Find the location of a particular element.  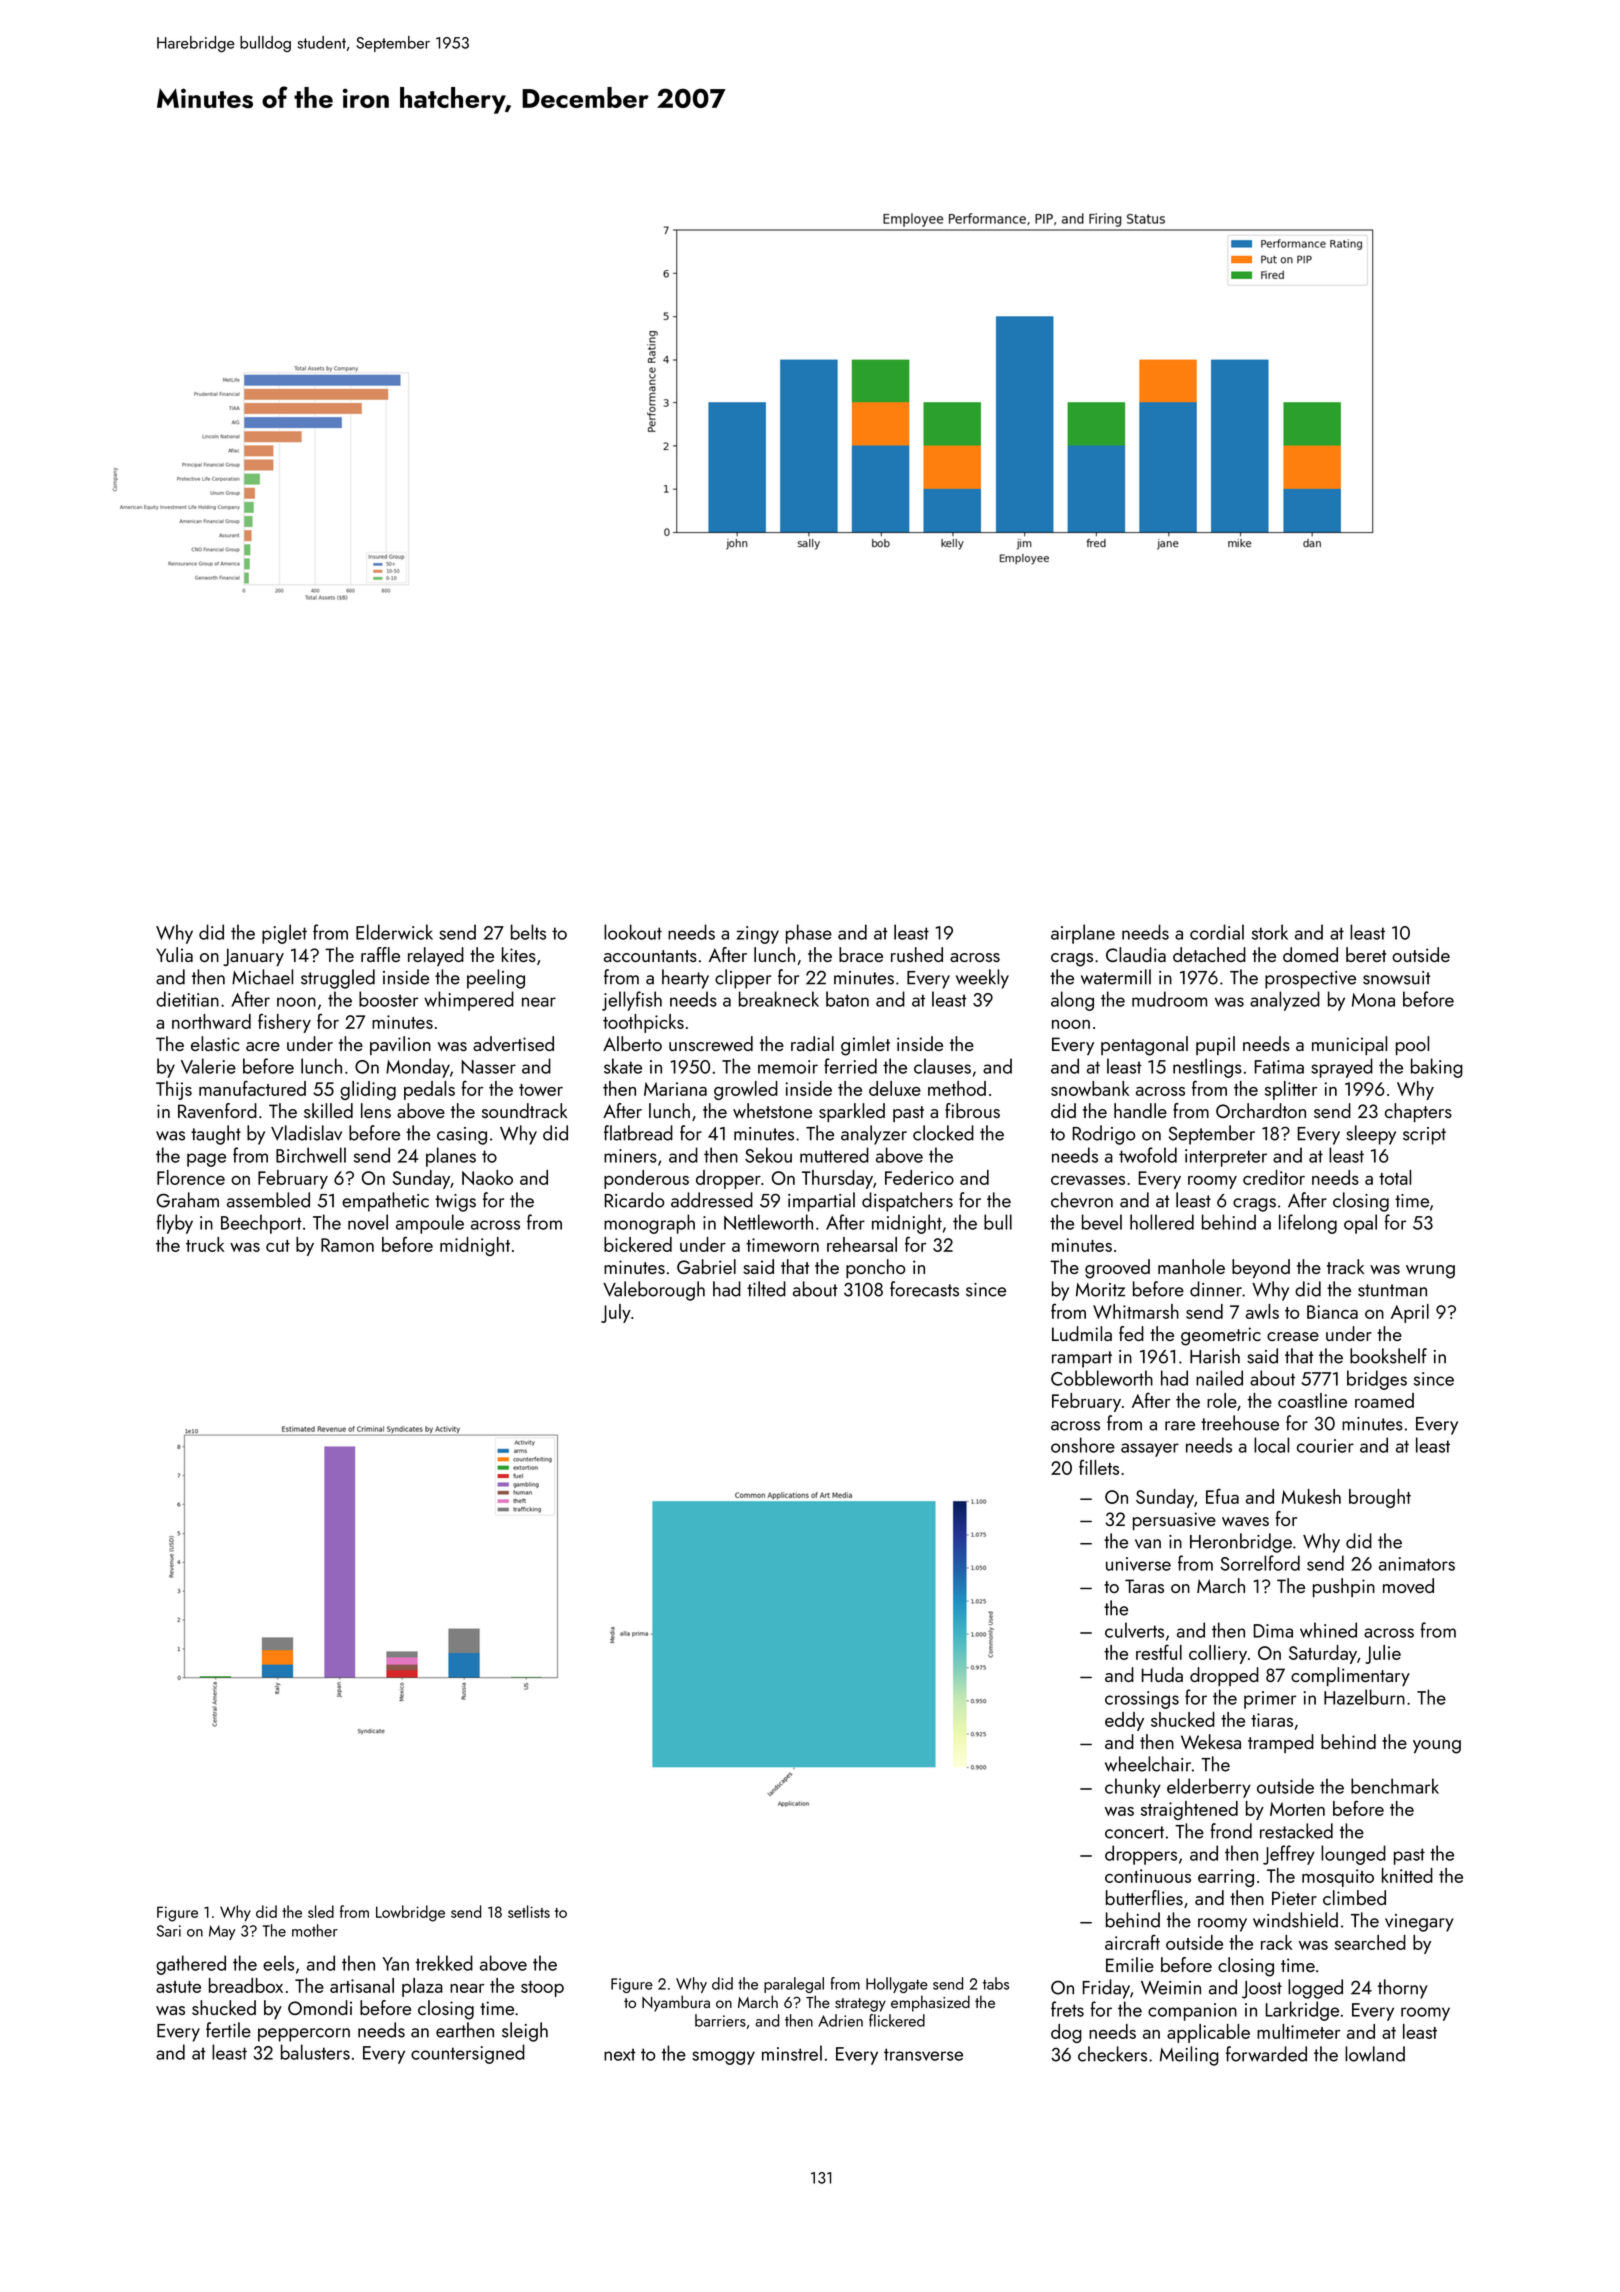

elastic is located at coordinates (215, 1043).
